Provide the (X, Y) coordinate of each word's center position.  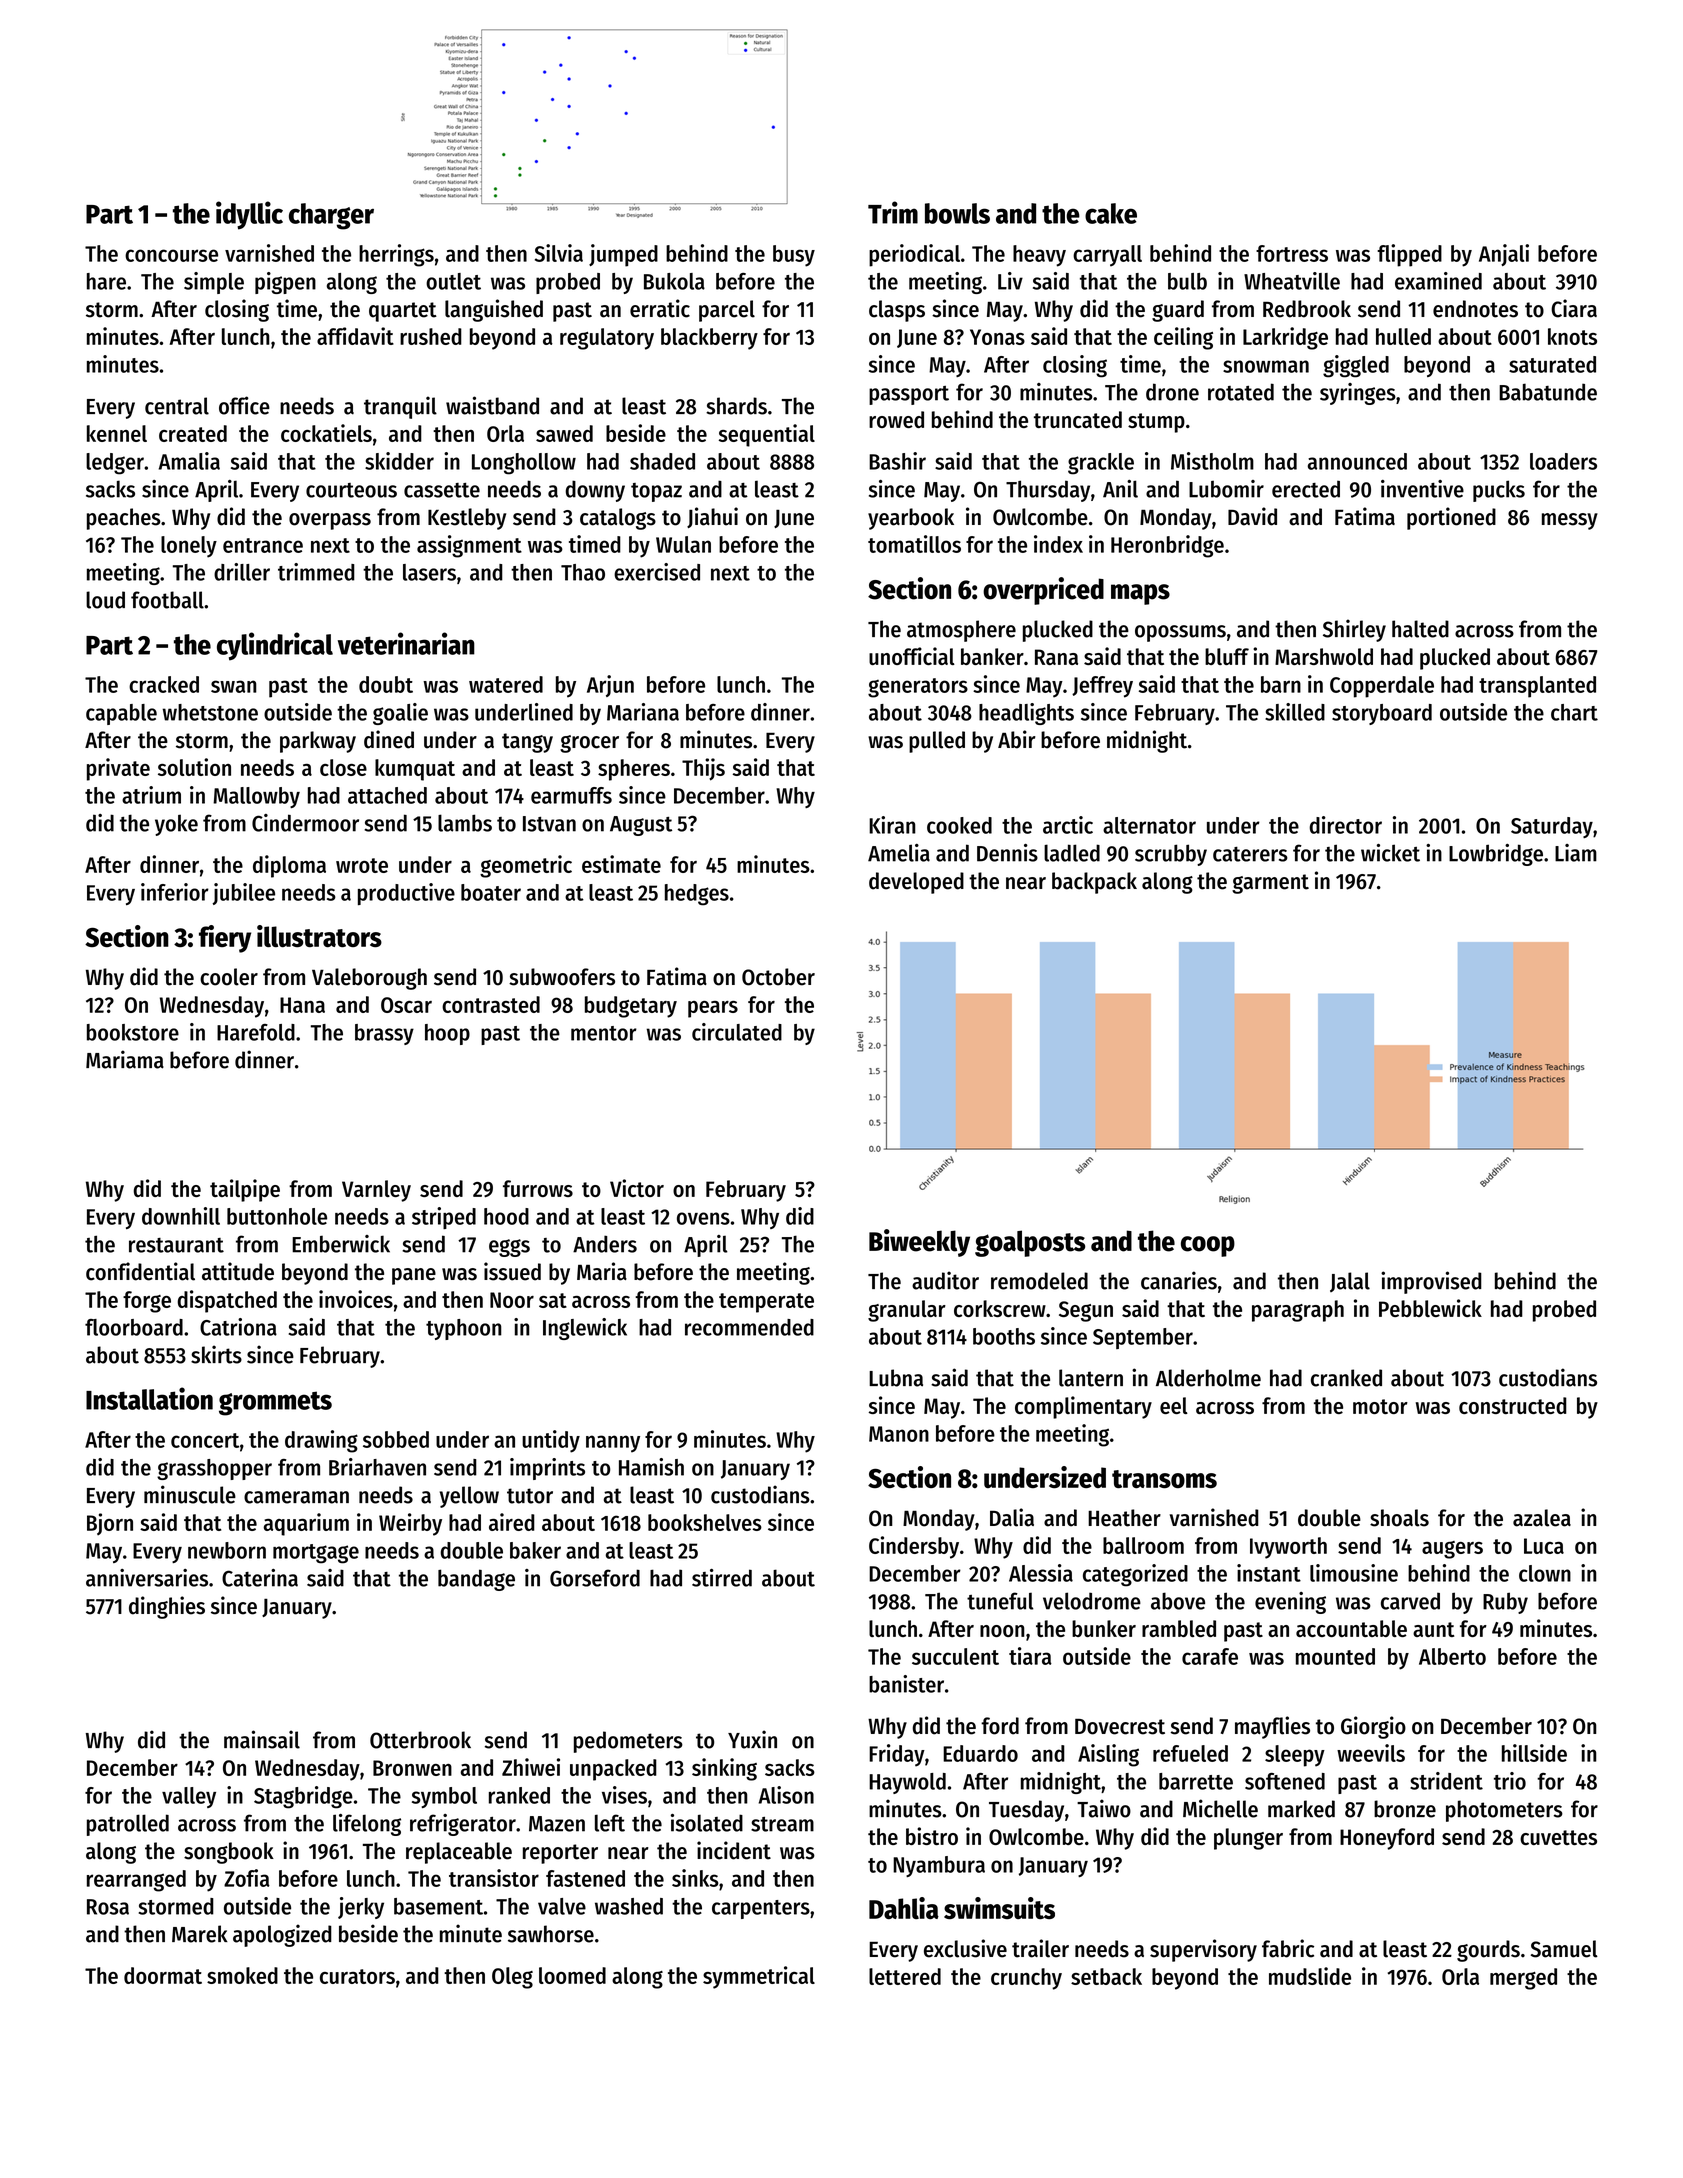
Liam (1576, 853)
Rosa (108, 1907)
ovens (703, 1218)
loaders (1563, 461)
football (167, 600)
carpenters (761, 1909)
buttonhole (277, 1216)
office (244, 405)
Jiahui (712, 517)
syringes (1358, 394)
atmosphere (961, 631)
